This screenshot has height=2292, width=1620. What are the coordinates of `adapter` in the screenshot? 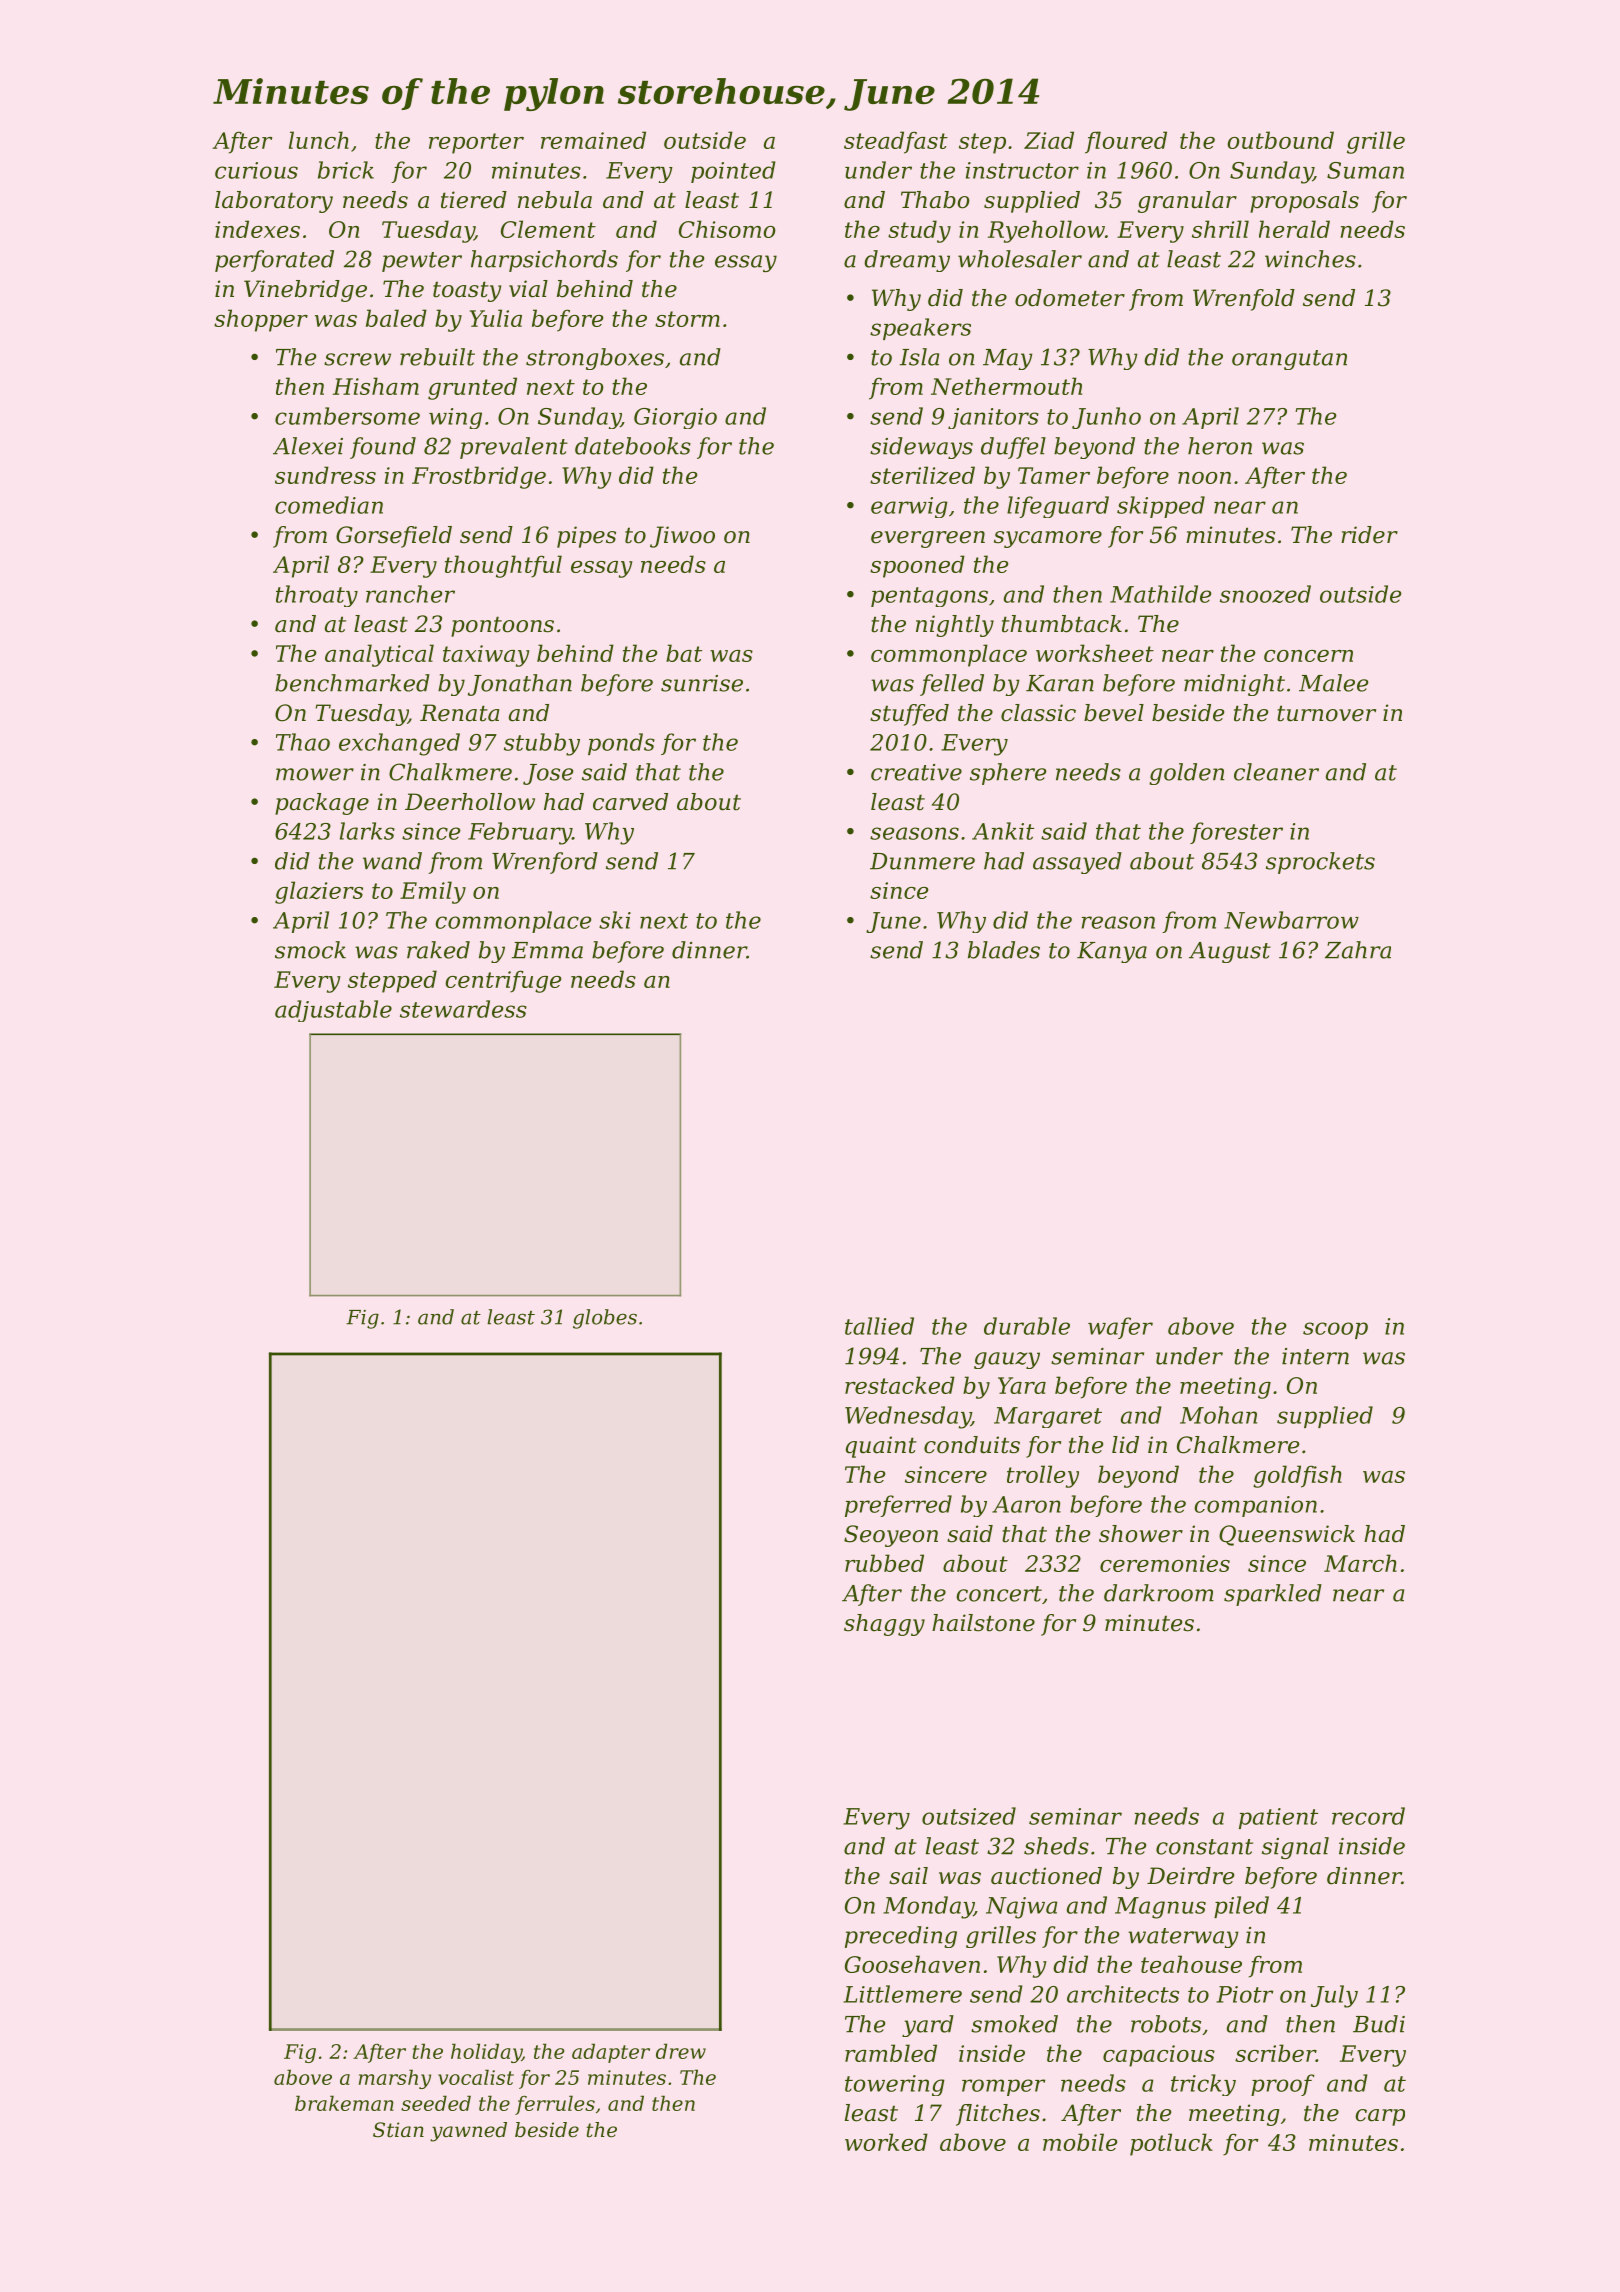 It's located at (611, 2053).
